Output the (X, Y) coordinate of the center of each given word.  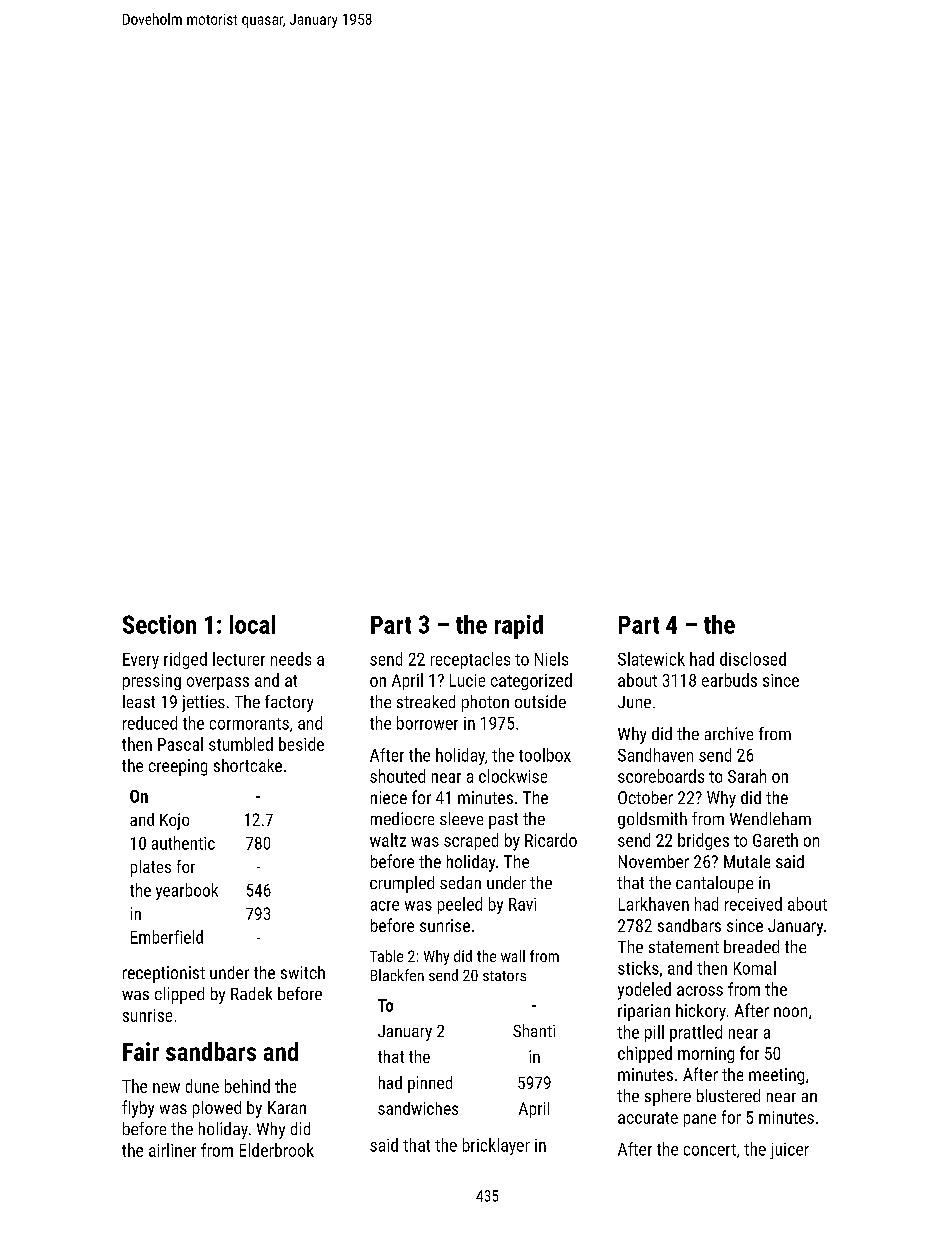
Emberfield (167, 937)
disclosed (753, 659)
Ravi (522, 904)
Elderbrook (277, 1150)
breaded (751, 946)
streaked (426, 701)
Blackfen (397, 975)
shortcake (248, 765)
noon (790, 1012)
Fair (141, 1051)
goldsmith (652, 820)
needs (291, 659)
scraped (471, 841)
